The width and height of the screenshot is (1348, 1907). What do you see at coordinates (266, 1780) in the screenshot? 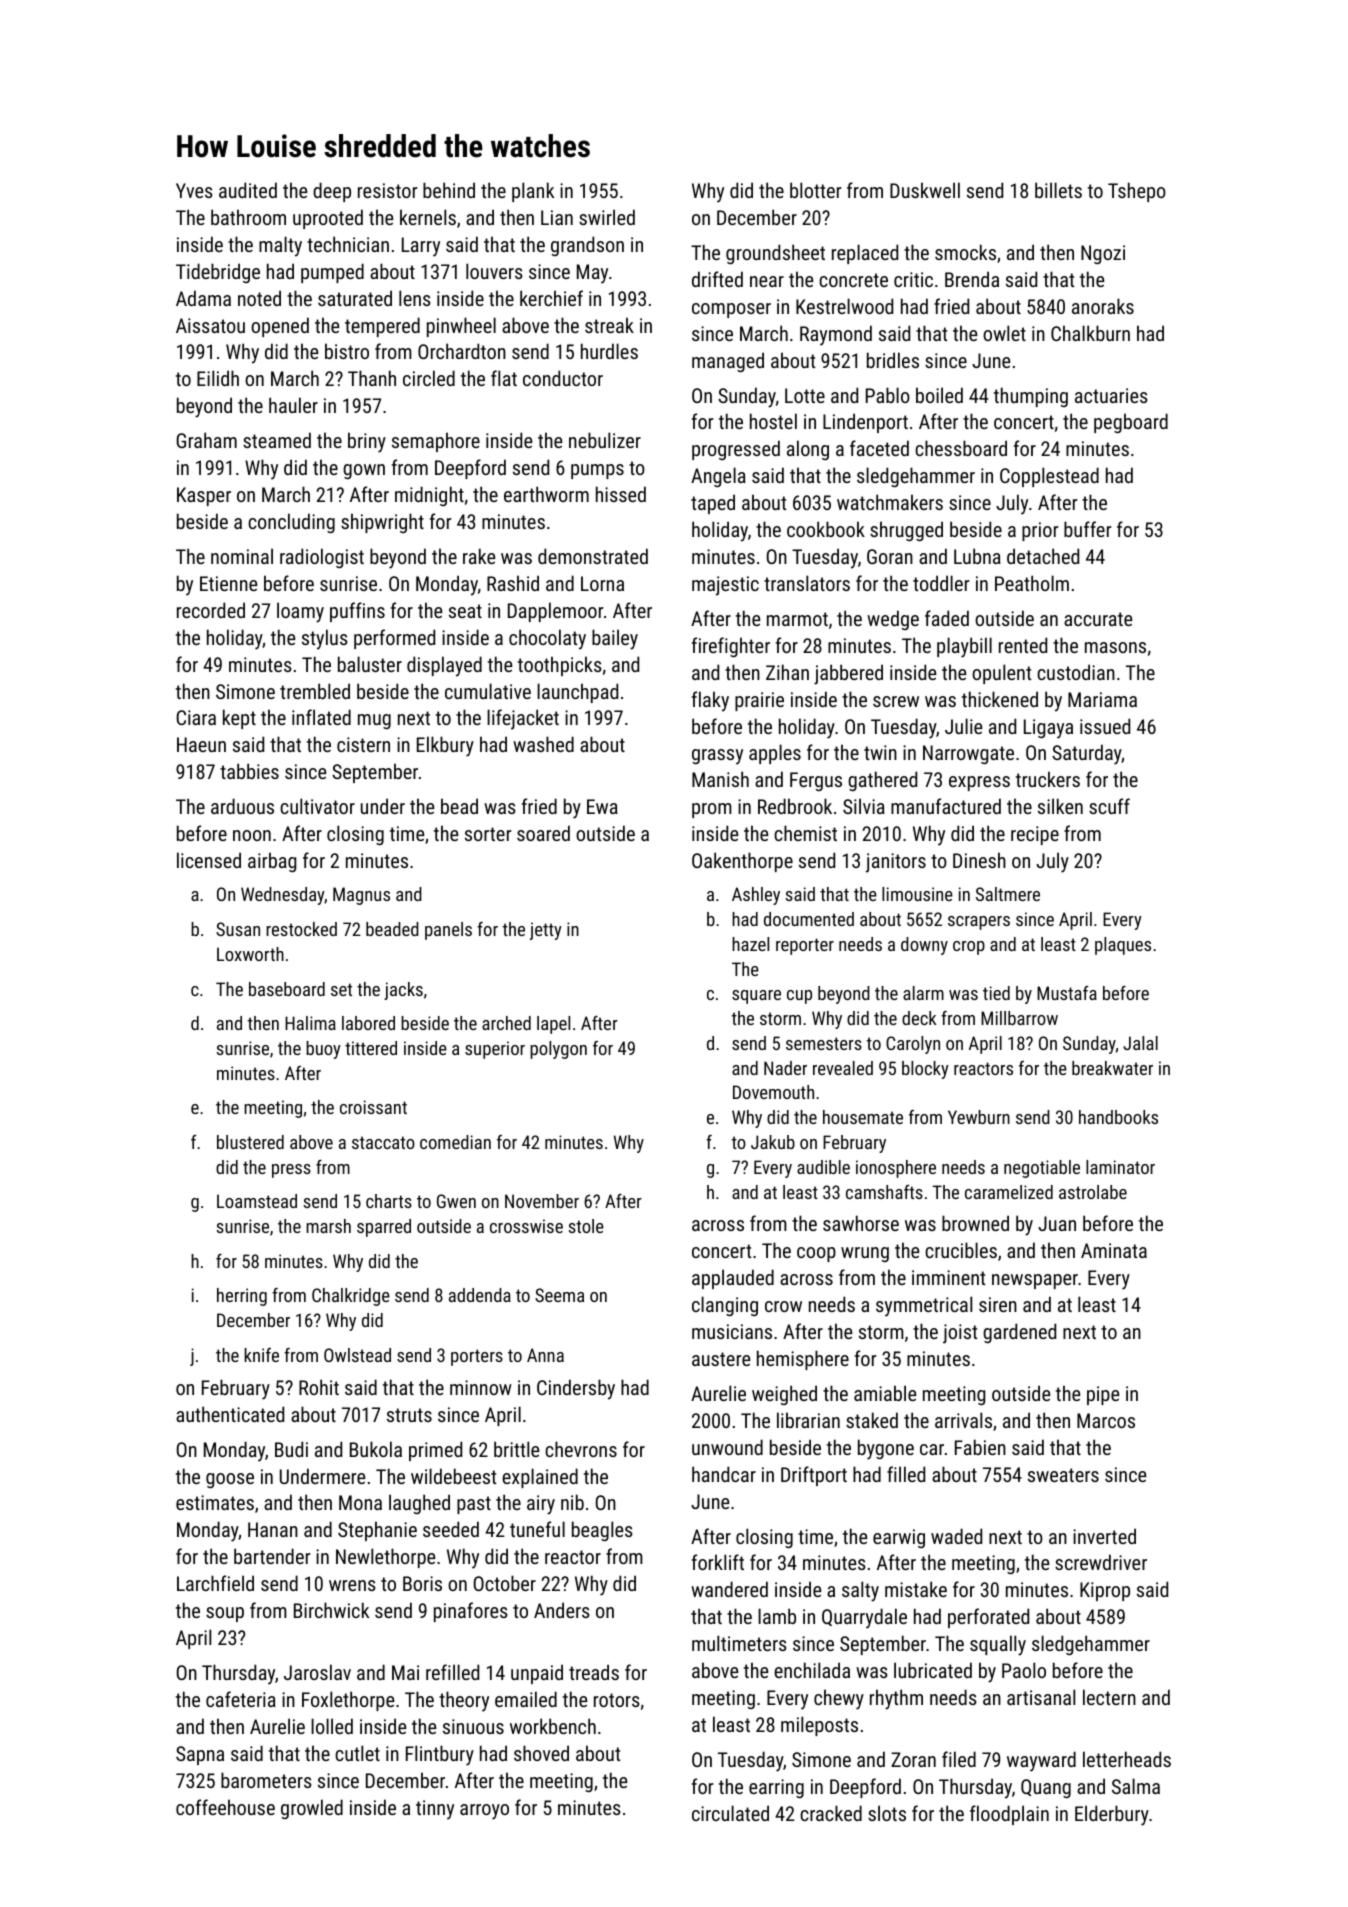
I see `barometers` at bounding box center [266, 1780].
